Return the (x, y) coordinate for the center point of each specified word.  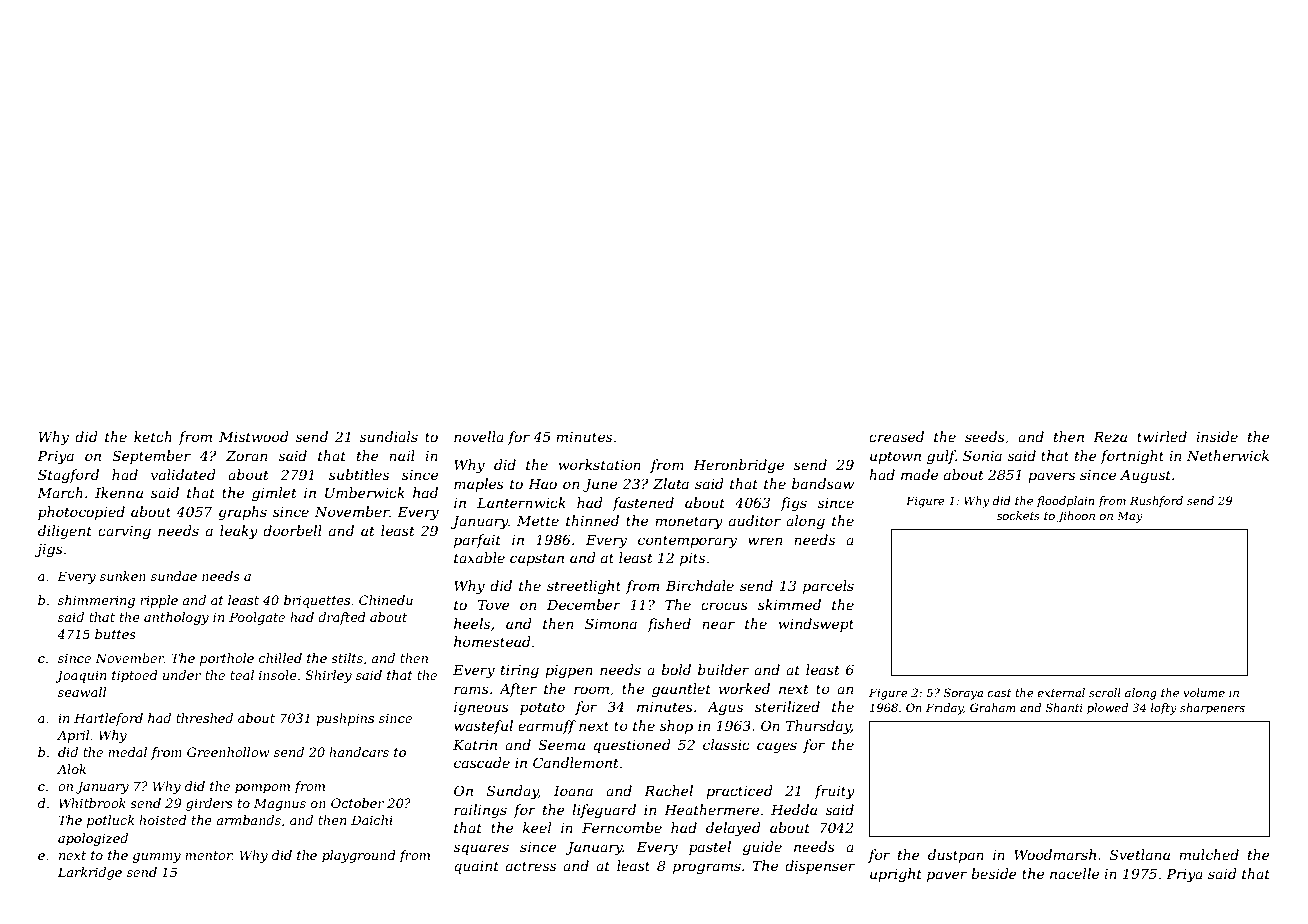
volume (1204, 692)
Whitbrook (92, 803)
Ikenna (119, 492)
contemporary (687, 541)
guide (762, 848)
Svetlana (1140, 854)
